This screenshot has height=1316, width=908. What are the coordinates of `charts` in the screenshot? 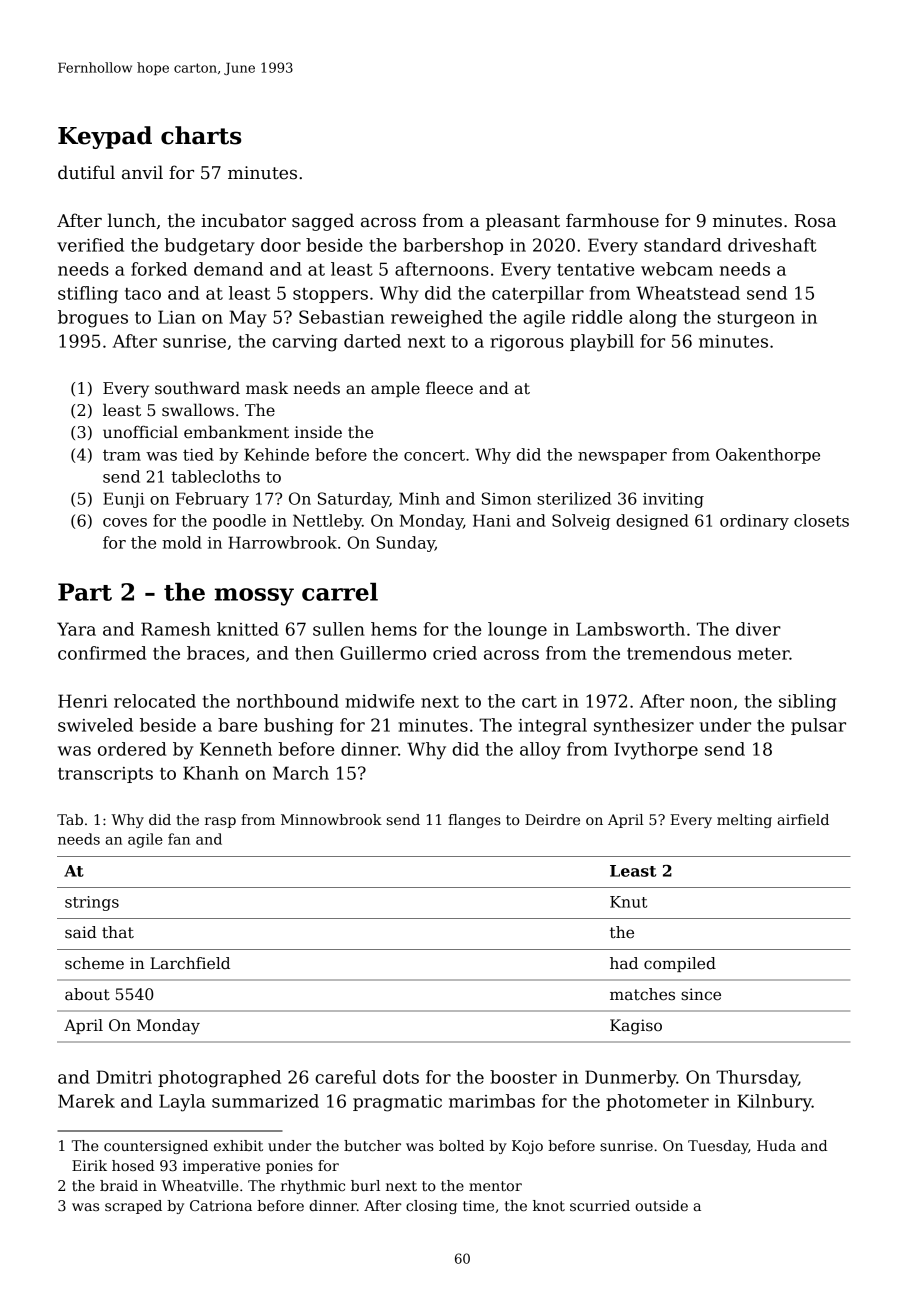 It's located at (201, 135).
